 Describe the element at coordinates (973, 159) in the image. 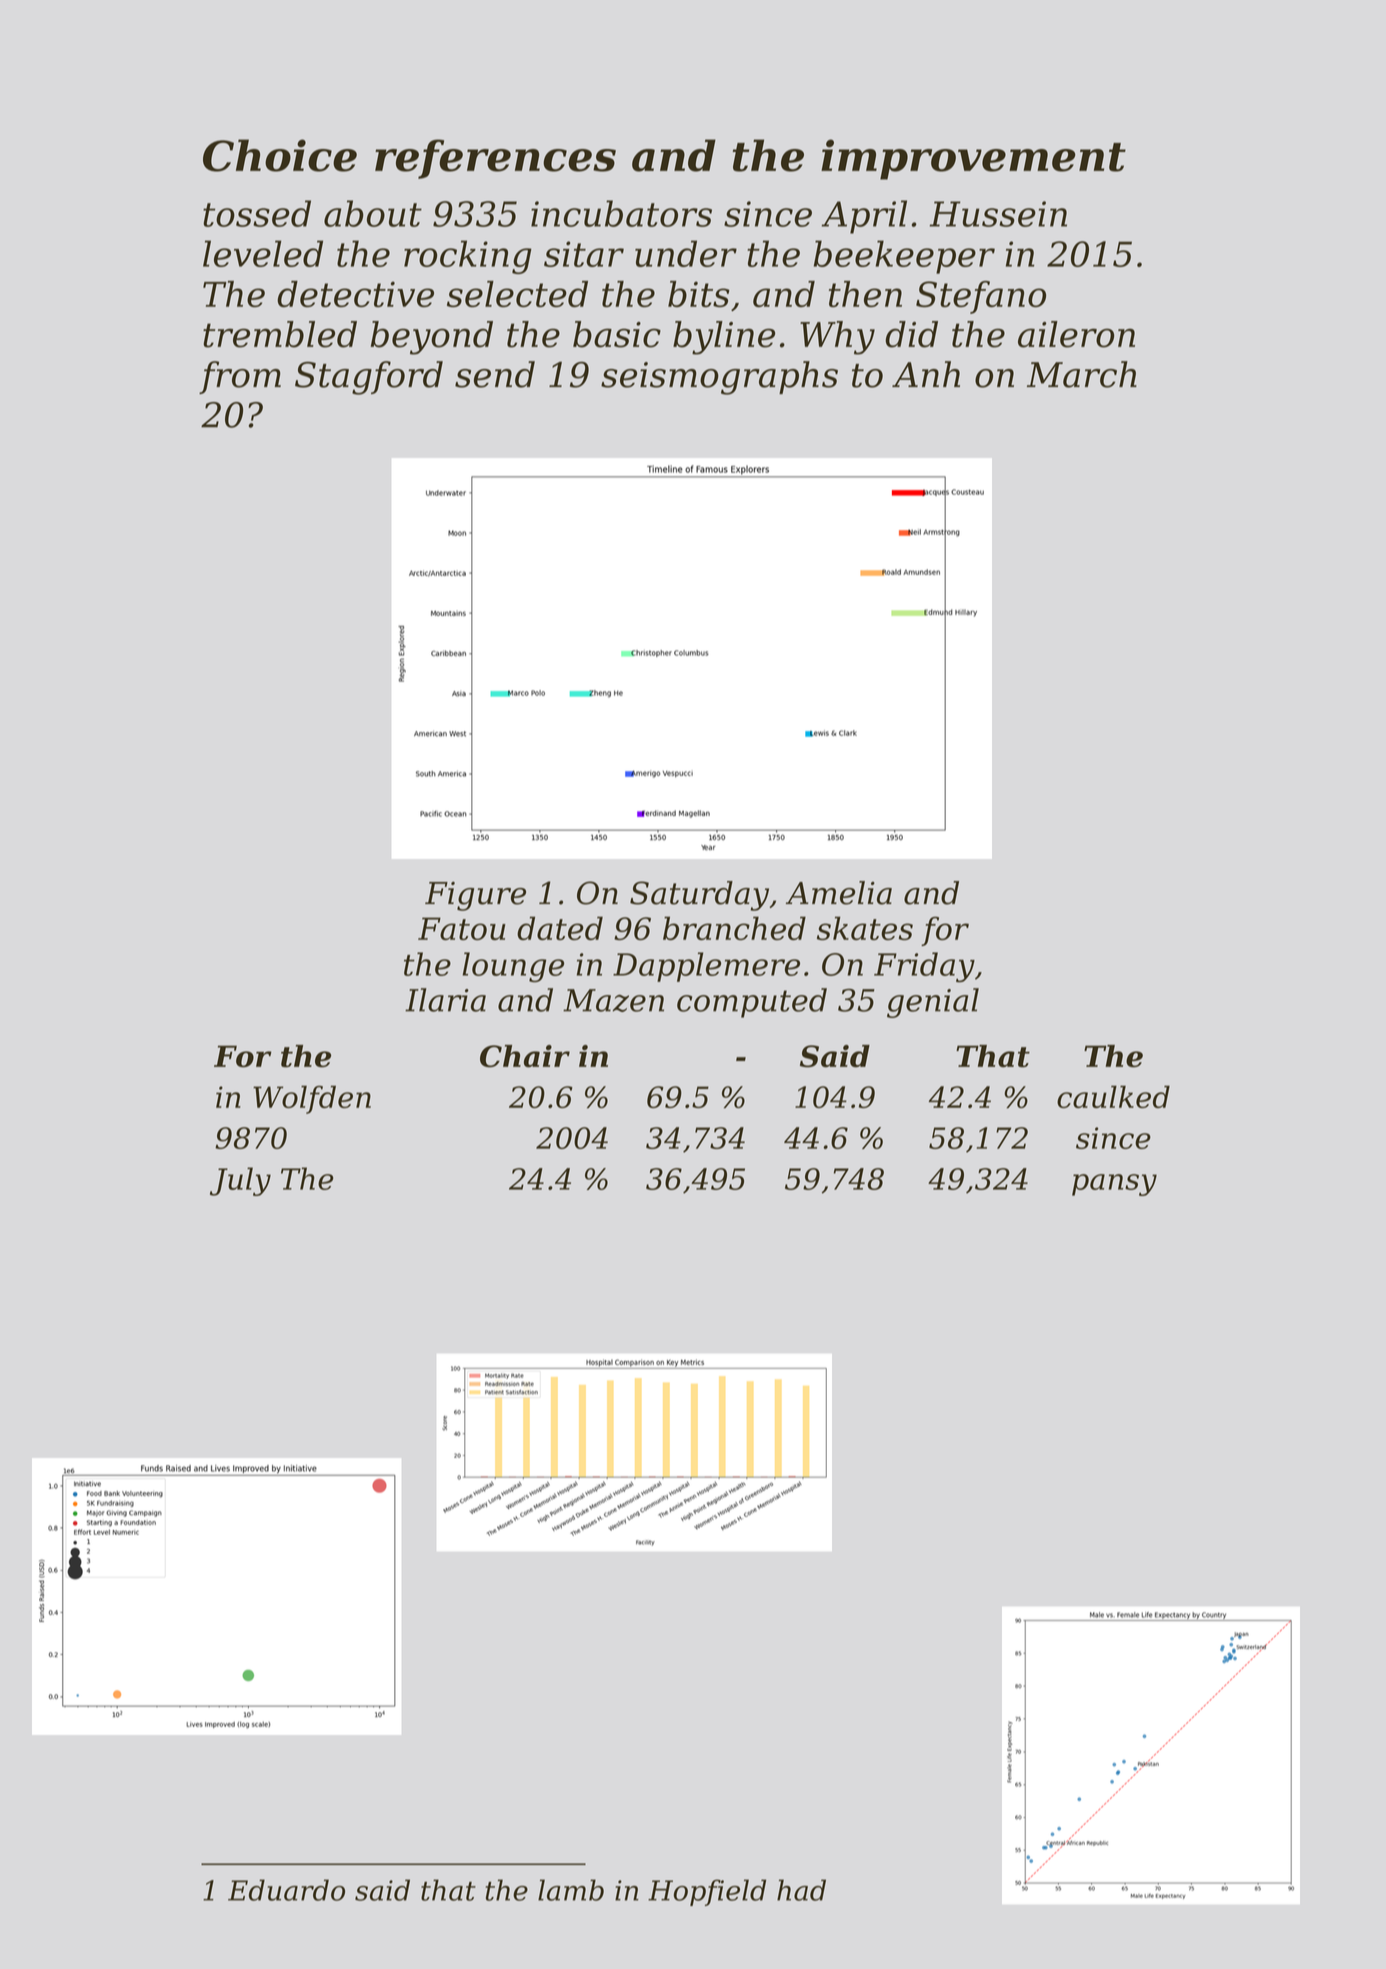

I see `improvement` at that location.
